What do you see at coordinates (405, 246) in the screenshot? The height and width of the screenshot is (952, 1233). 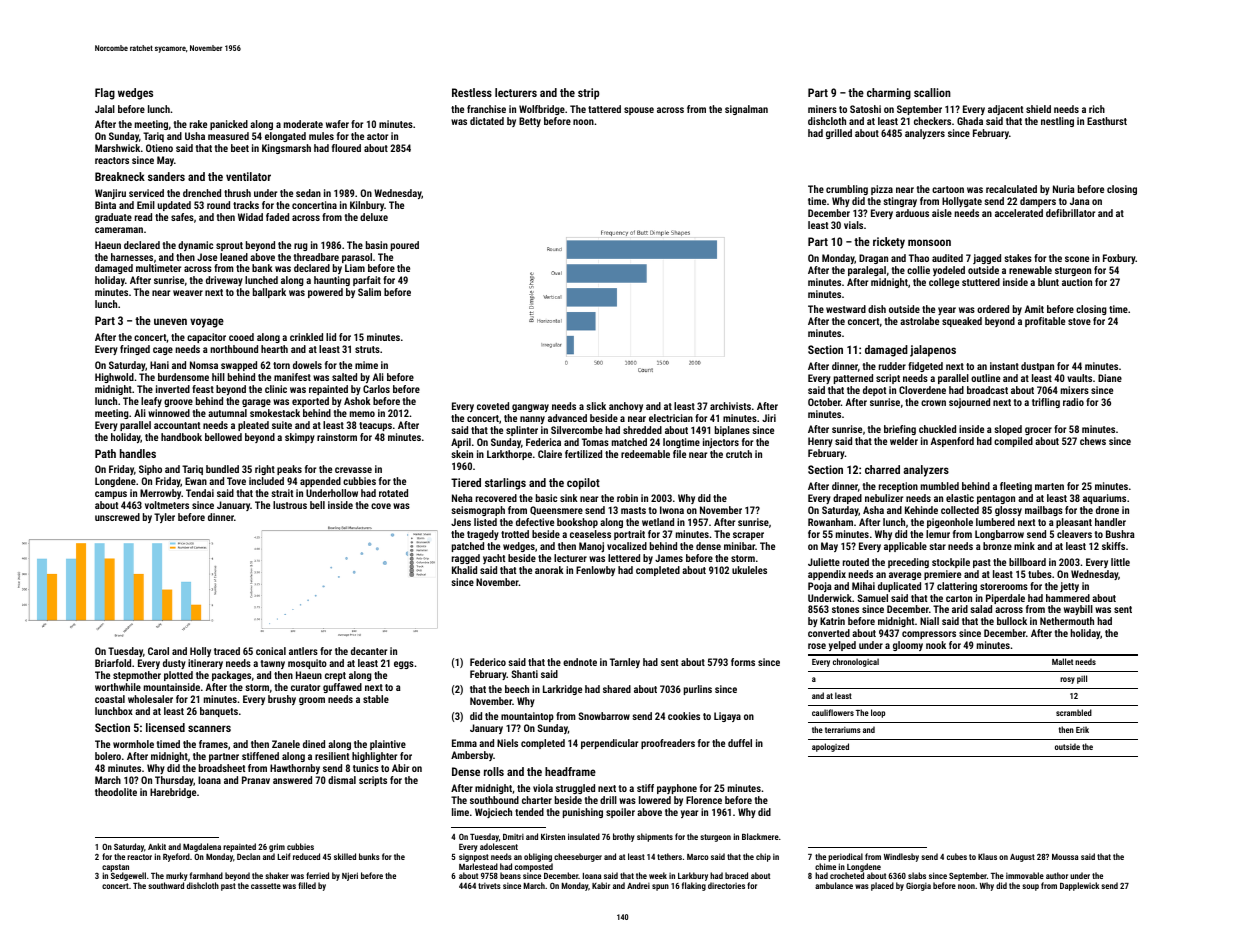 I see `poured` at bounding box center [405, 246].
